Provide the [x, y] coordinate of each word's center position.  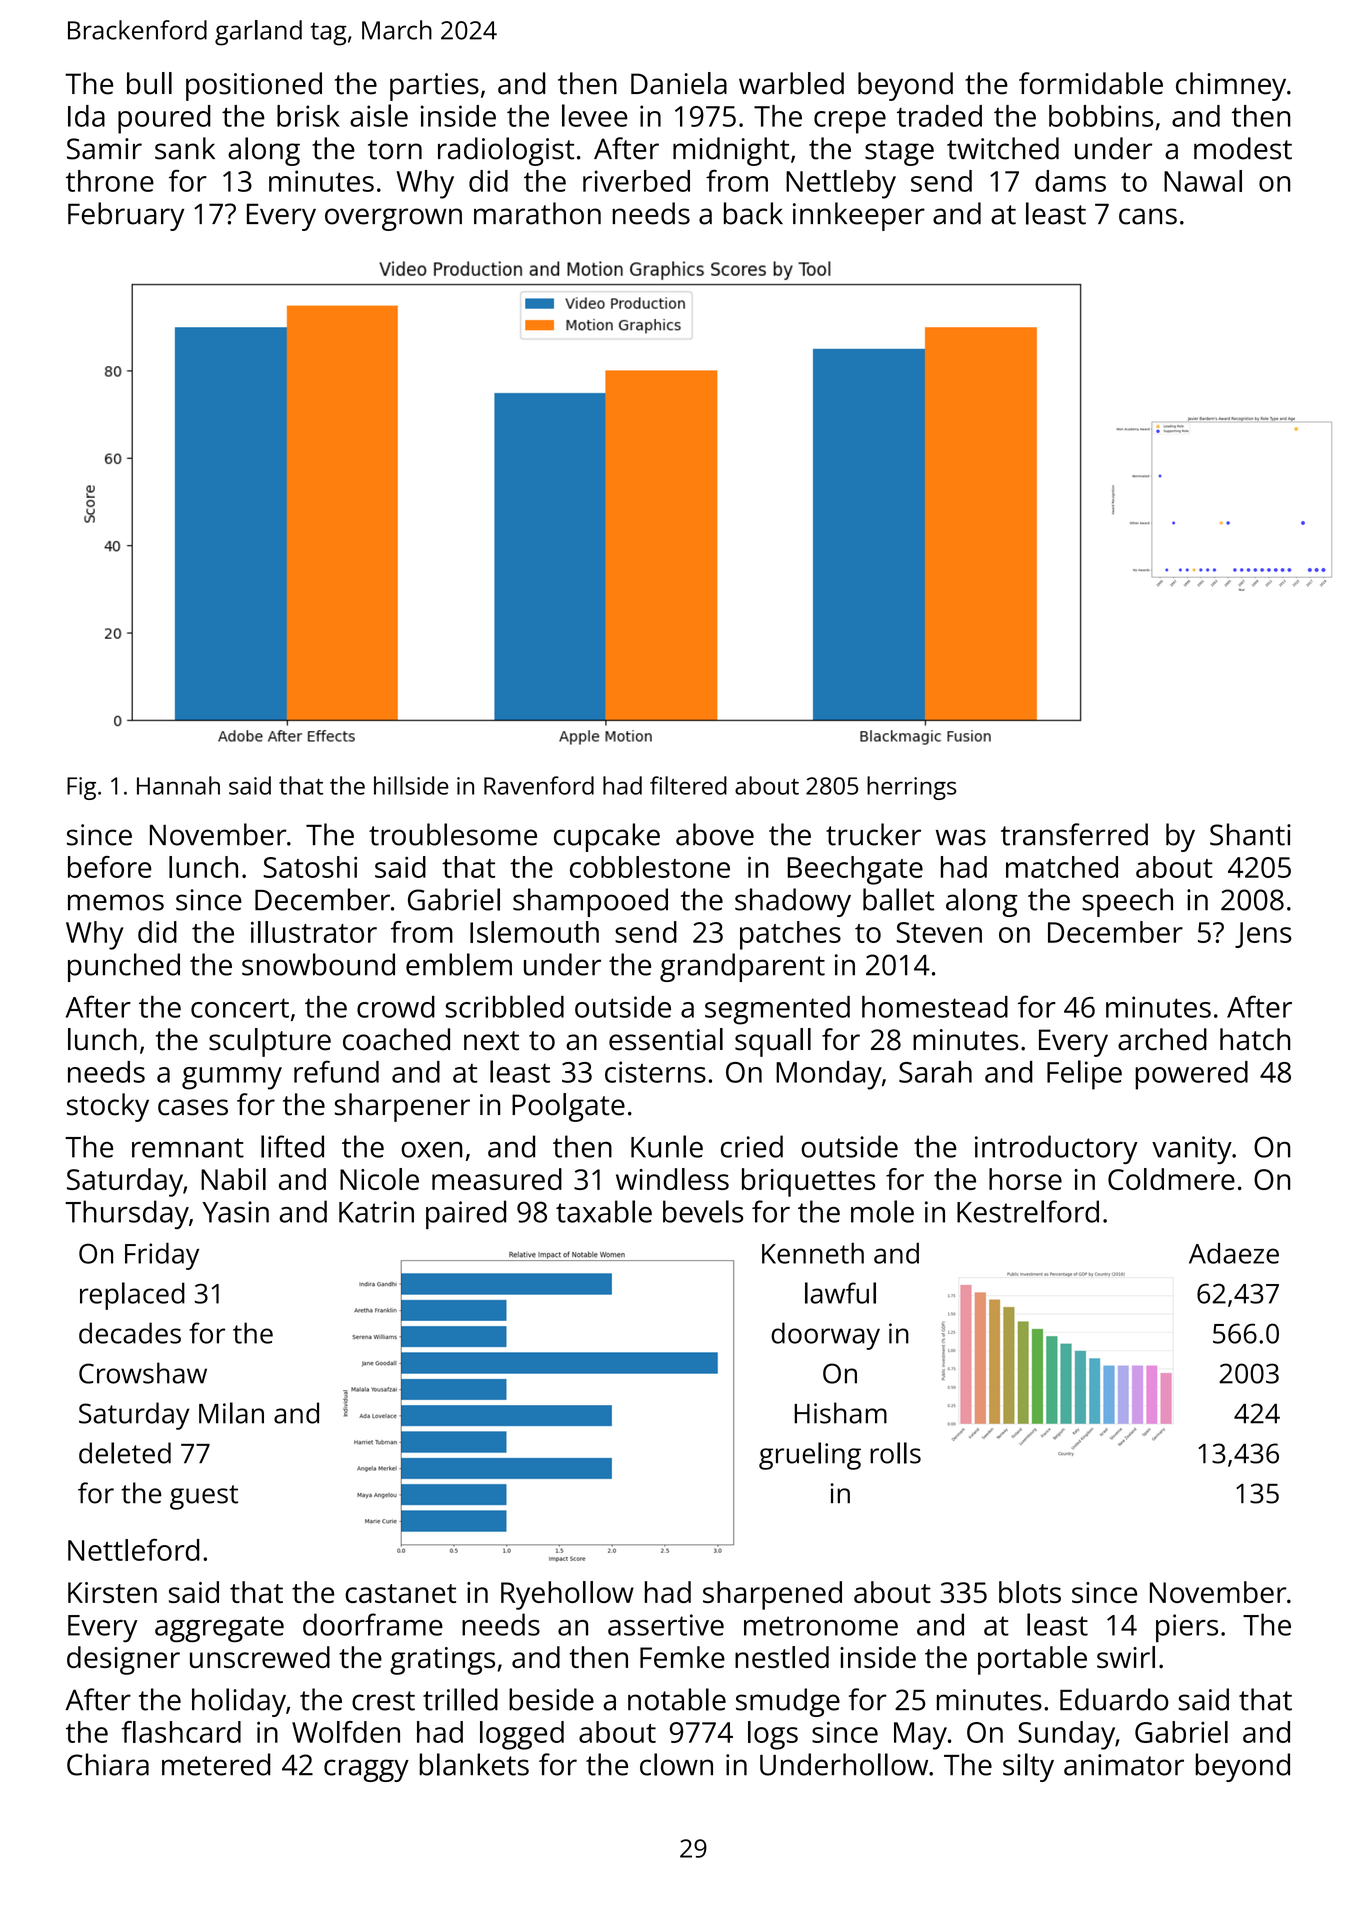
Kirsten [112, 1592]
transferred [1074, 834]
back [753, 213]
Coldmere [1171, 1179]
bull [149, 83]
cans [1148, 216]
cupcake [607, 837]
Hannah [178, 785]
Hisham [840, 1413]
